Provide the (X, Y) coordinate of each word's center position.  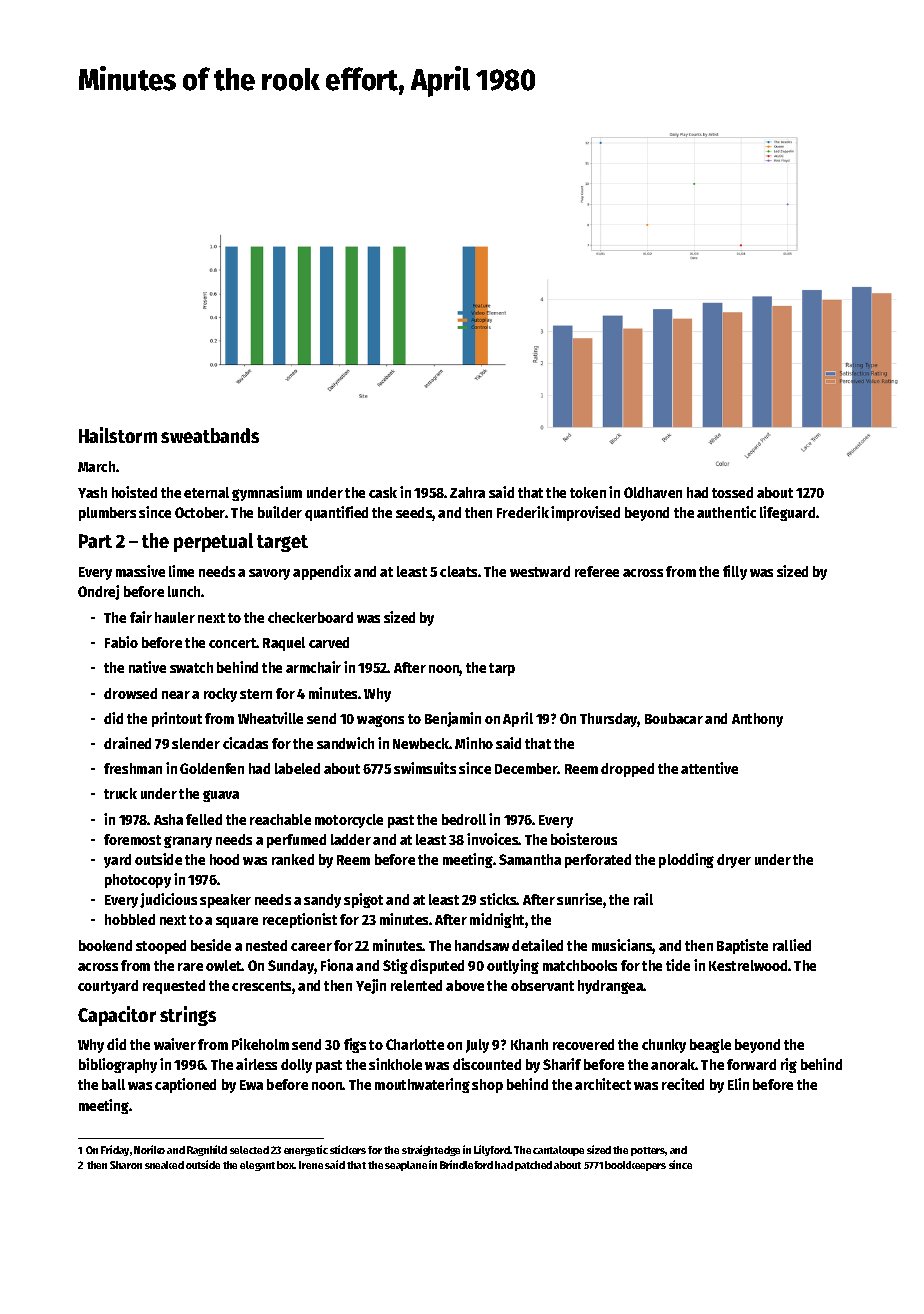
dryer (734, 861)
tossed (732, 492)
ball (113, 1084)
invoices (493, 839)
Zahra (467, 492)
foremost (132, 839)
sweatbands (210, 435)
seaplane (406, 1166)
